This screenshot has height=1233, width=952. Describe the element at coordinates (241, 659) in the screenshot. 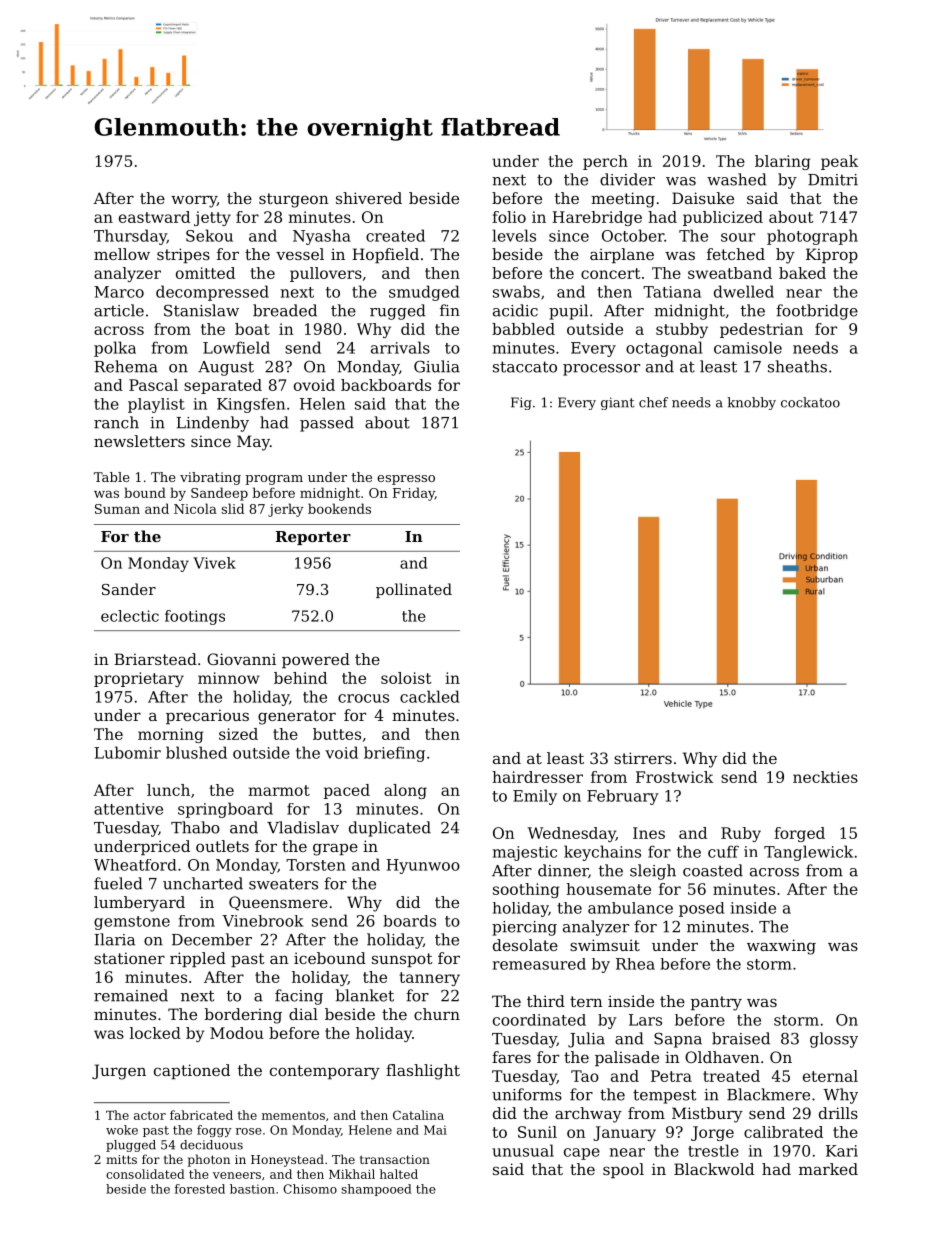

I see `Giovanni` at that location.
